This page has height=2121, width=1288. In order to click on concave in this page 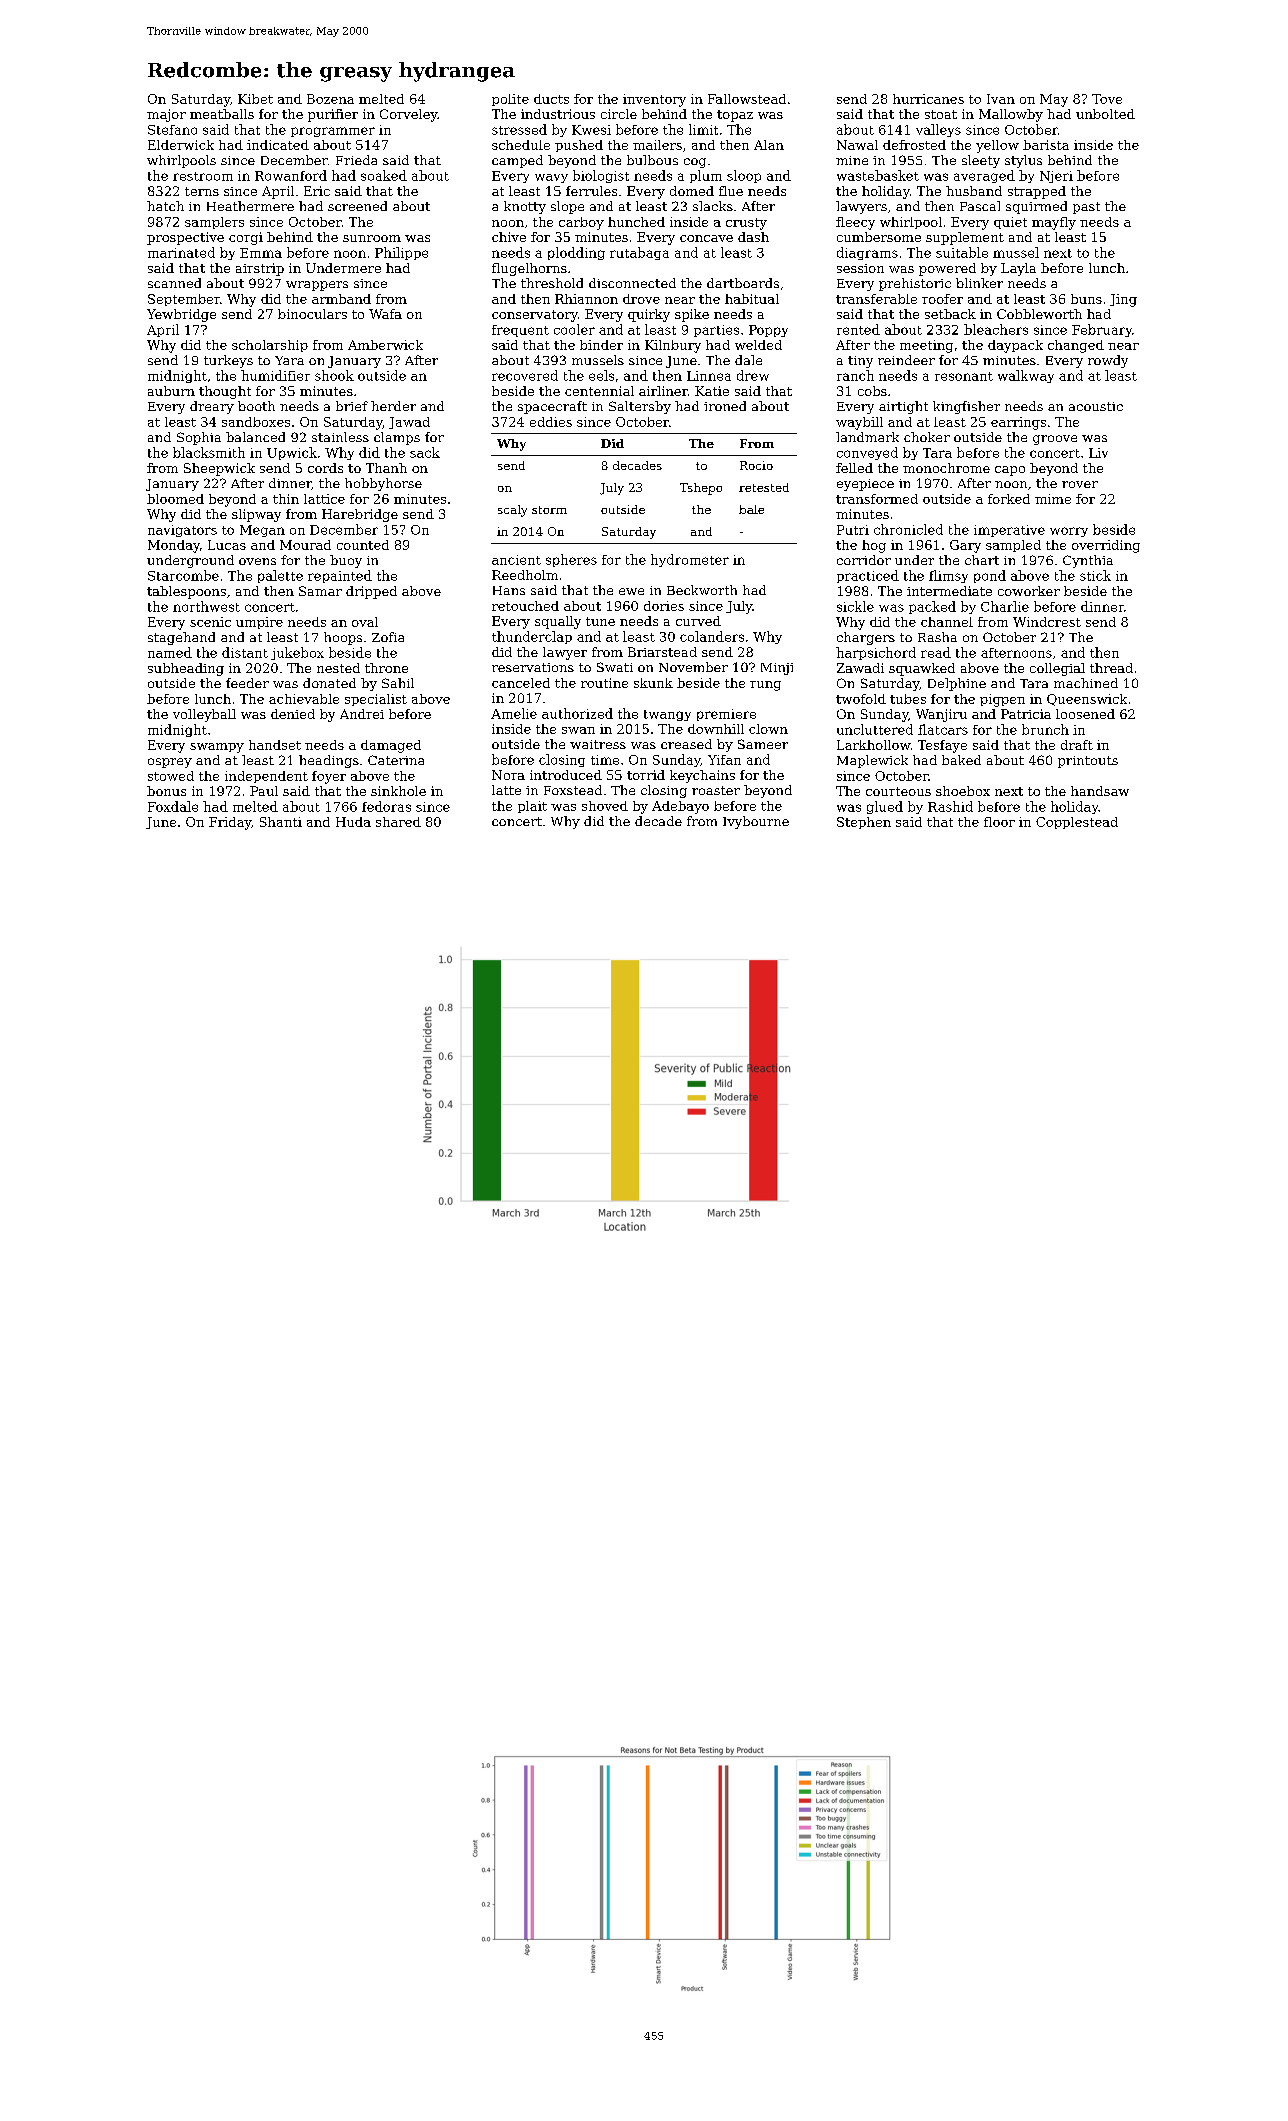, I will do `click(706, 238)`.
